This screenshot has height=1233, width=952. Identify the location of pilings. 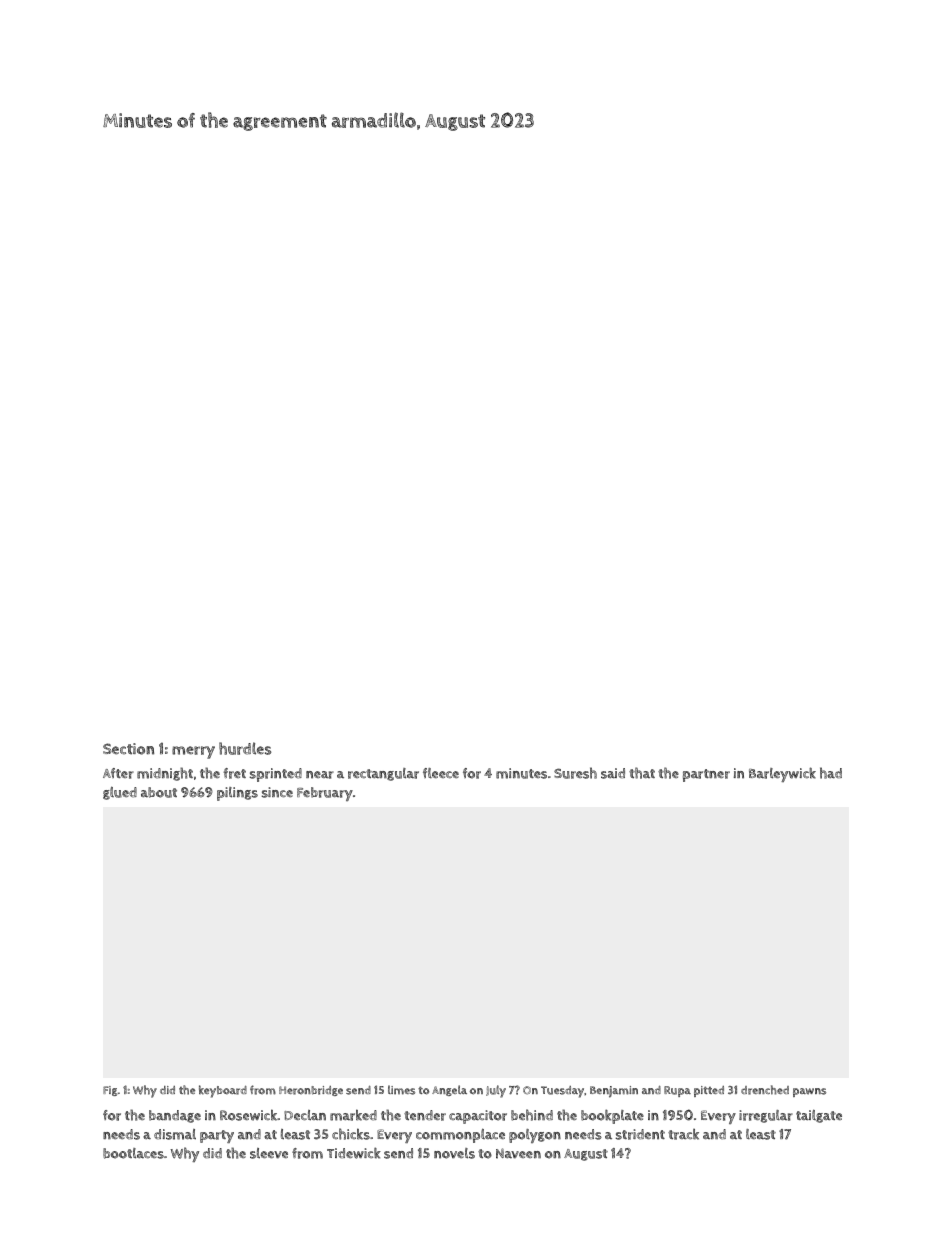
(237, 794).
